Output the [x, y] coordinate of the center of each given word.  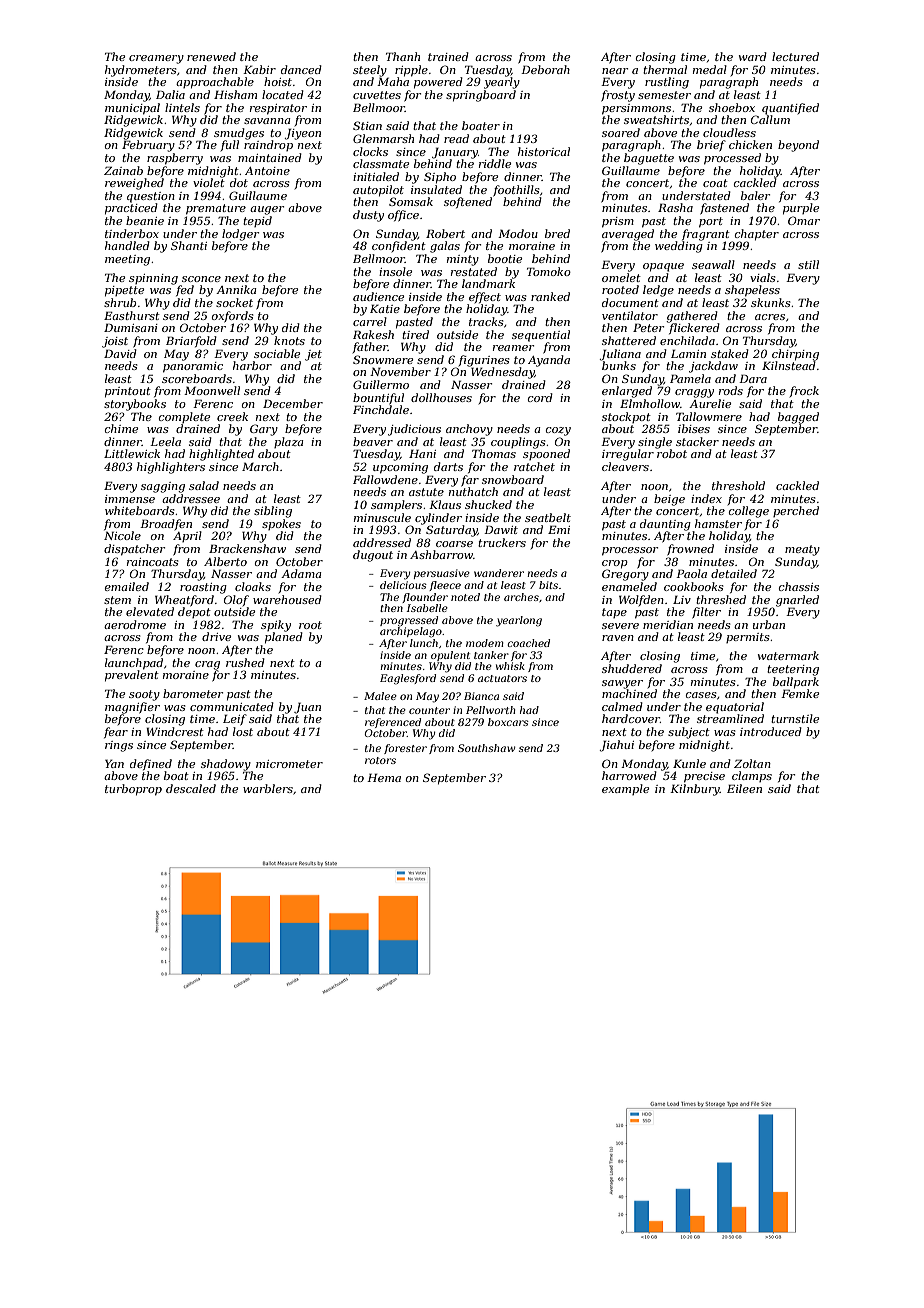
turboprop [133, 790]
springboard [481, 96]
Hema [384, 777]
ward [753, 56]
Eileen [744, 788]
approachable [215, 83]
